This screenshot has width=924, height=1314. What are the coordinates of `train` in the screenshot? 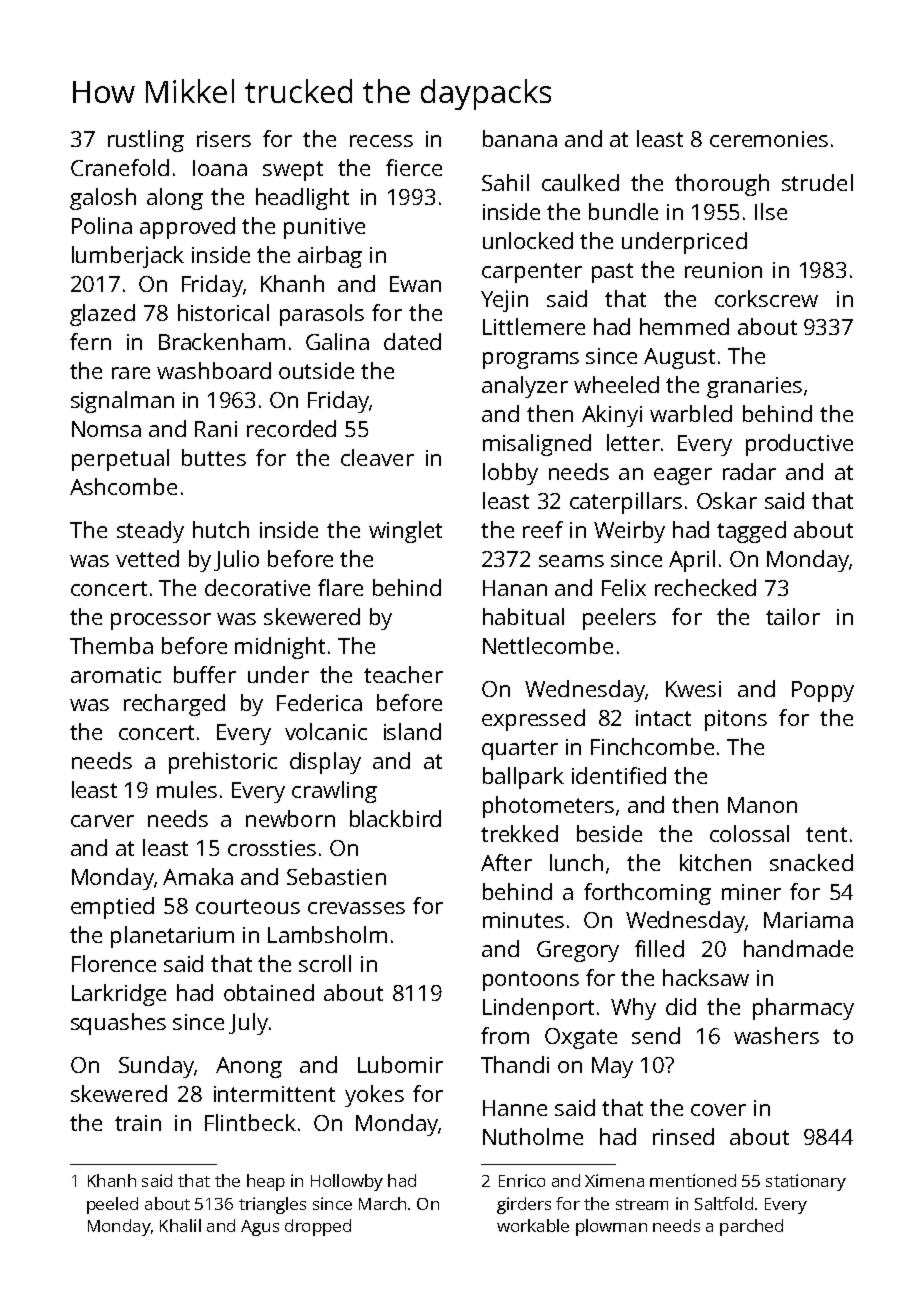 It's located at (138, 1123).
